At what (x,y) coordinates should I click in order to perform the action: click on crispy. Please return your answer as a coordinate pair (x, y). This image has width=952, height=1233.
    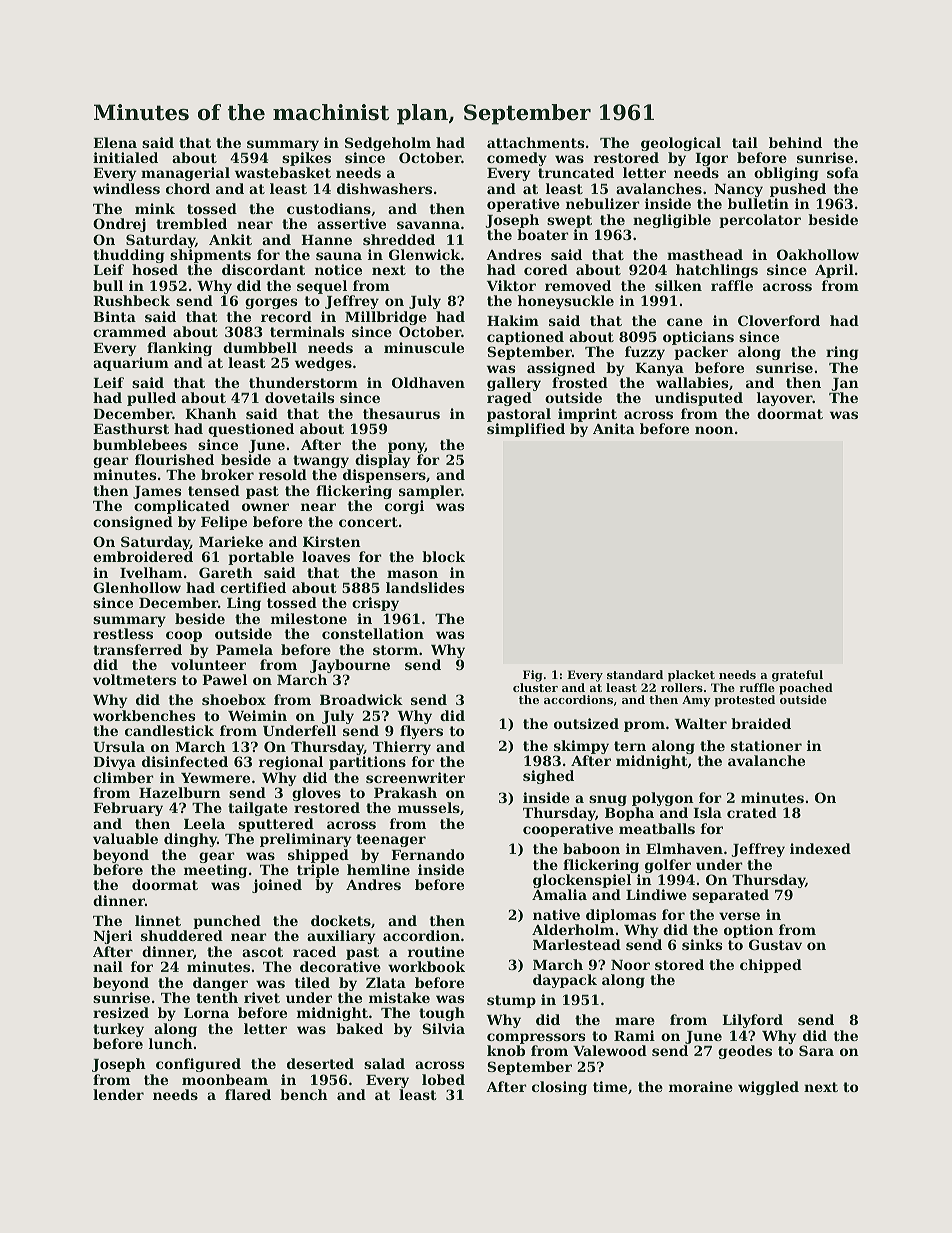
    Looking at the image, I should click on (375, 604).
